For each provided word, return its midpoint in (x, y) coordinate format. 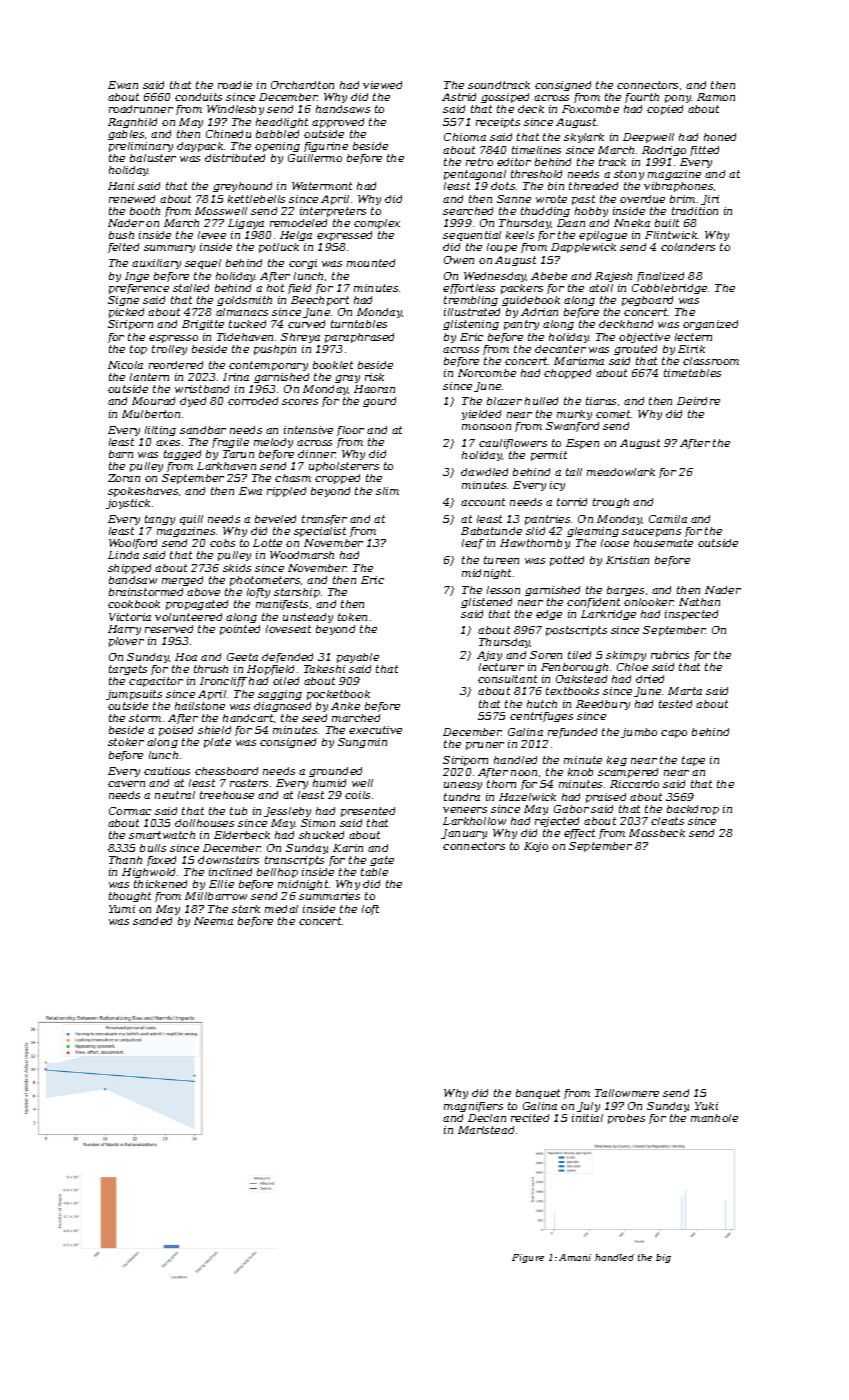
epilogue (603, 236)
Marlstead (486, 1130)
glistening (471, 325)
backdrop (693, 810)
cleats (667, 821)
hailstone (200, 706)
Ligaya (246, 224)
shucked (321, 835)
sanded (152, 921)
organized (710, 325)
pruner (485, 746)
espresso (173, 339)
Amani (575, 1257)
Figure (528, 1258)
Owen (459, 260)
